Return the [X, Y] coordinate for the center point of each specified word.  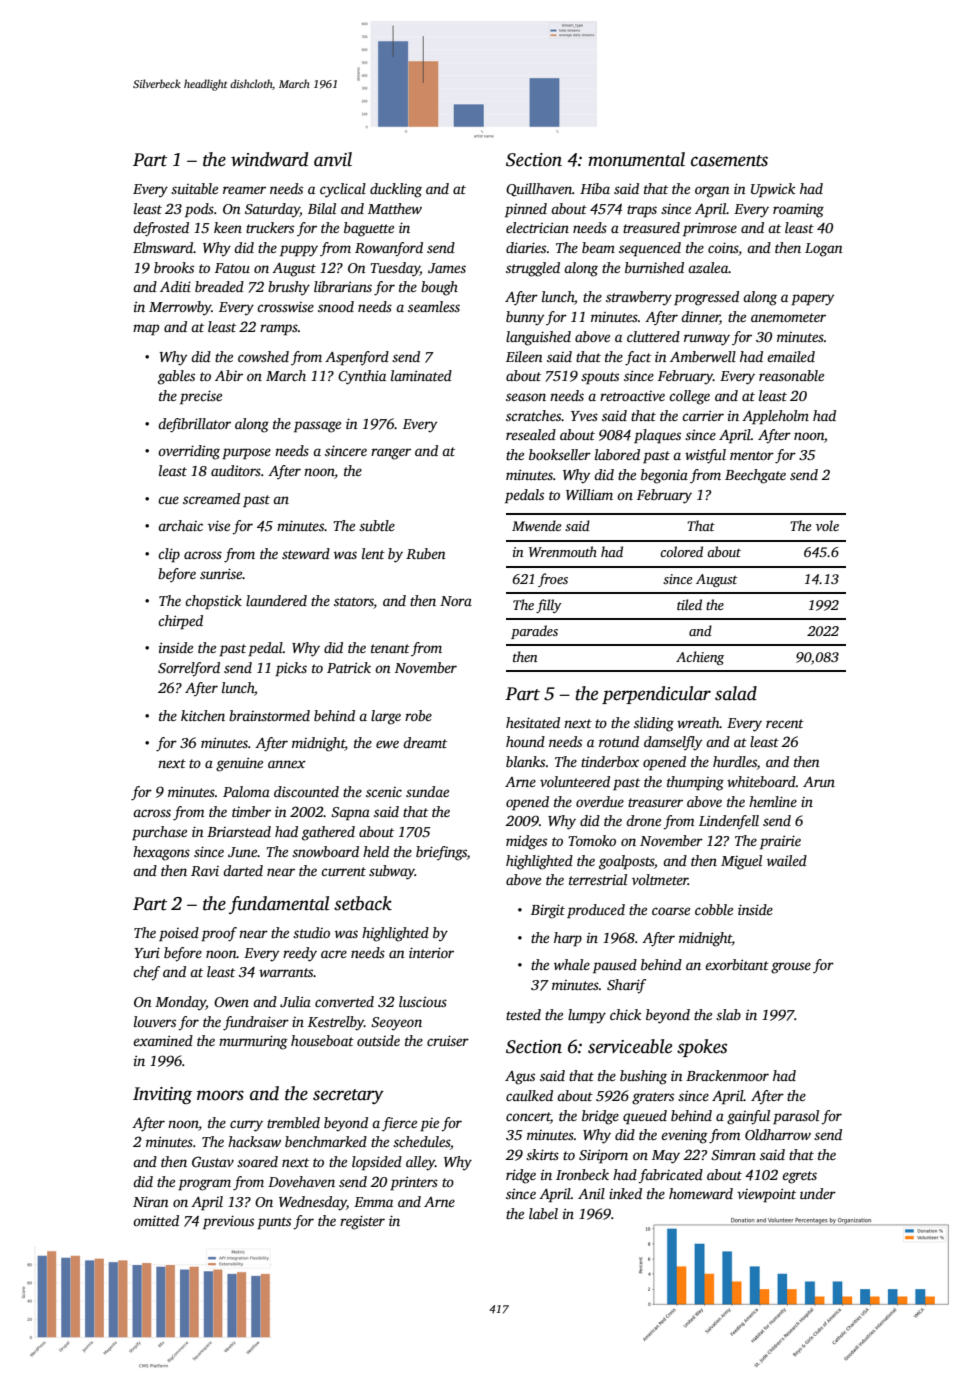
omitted [156, 1220]
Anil [591, 1193]
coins [723, 249]
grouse [791, 968]
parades [534, 632]
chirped [180, 622]
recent [785, 723]
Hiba [595, 188]
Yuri [147, 952]
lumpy [587, 1016]
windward [269, 159]
